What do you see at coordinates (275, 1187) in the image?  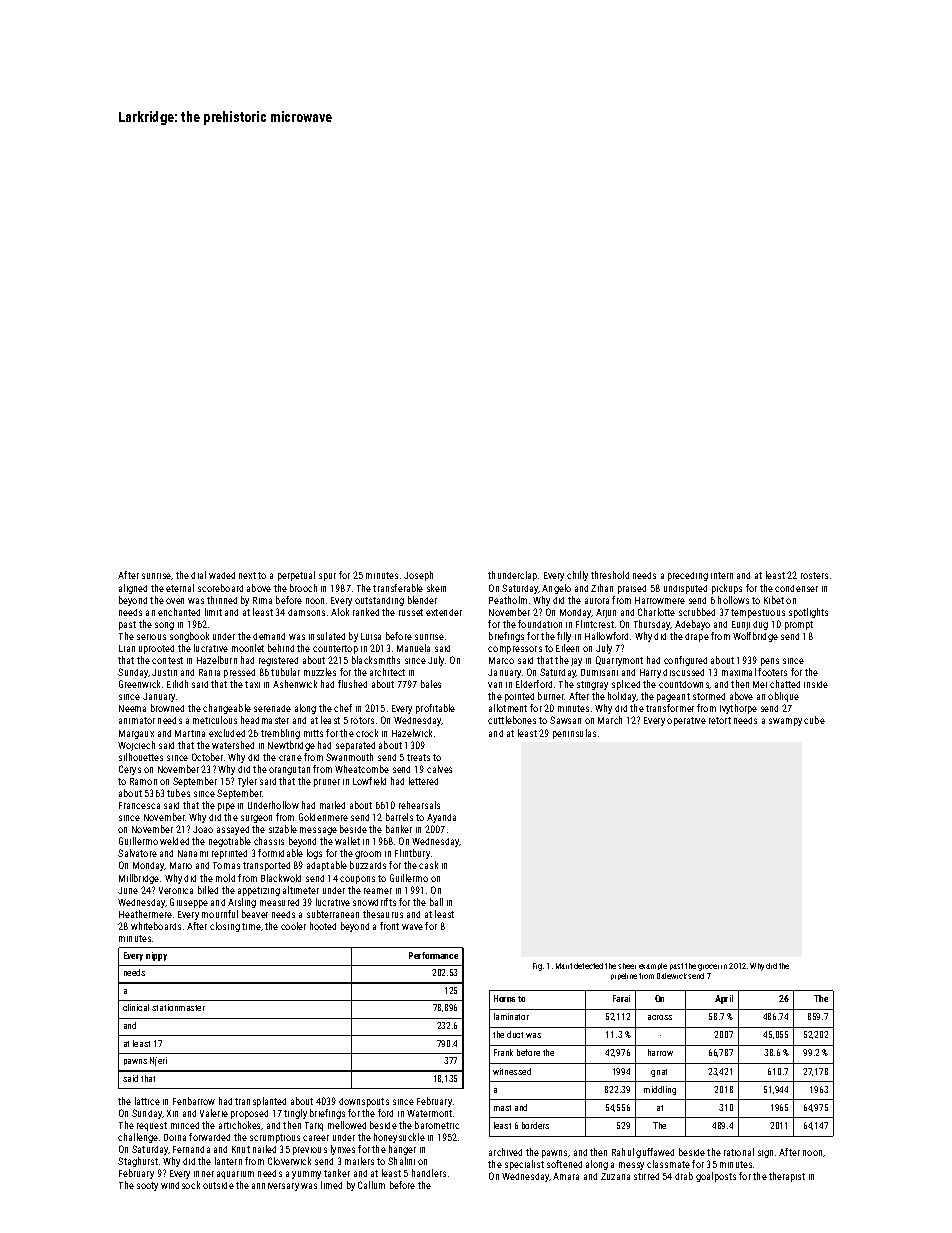 I see `anniversary` at bounding box center [275, 1187].
